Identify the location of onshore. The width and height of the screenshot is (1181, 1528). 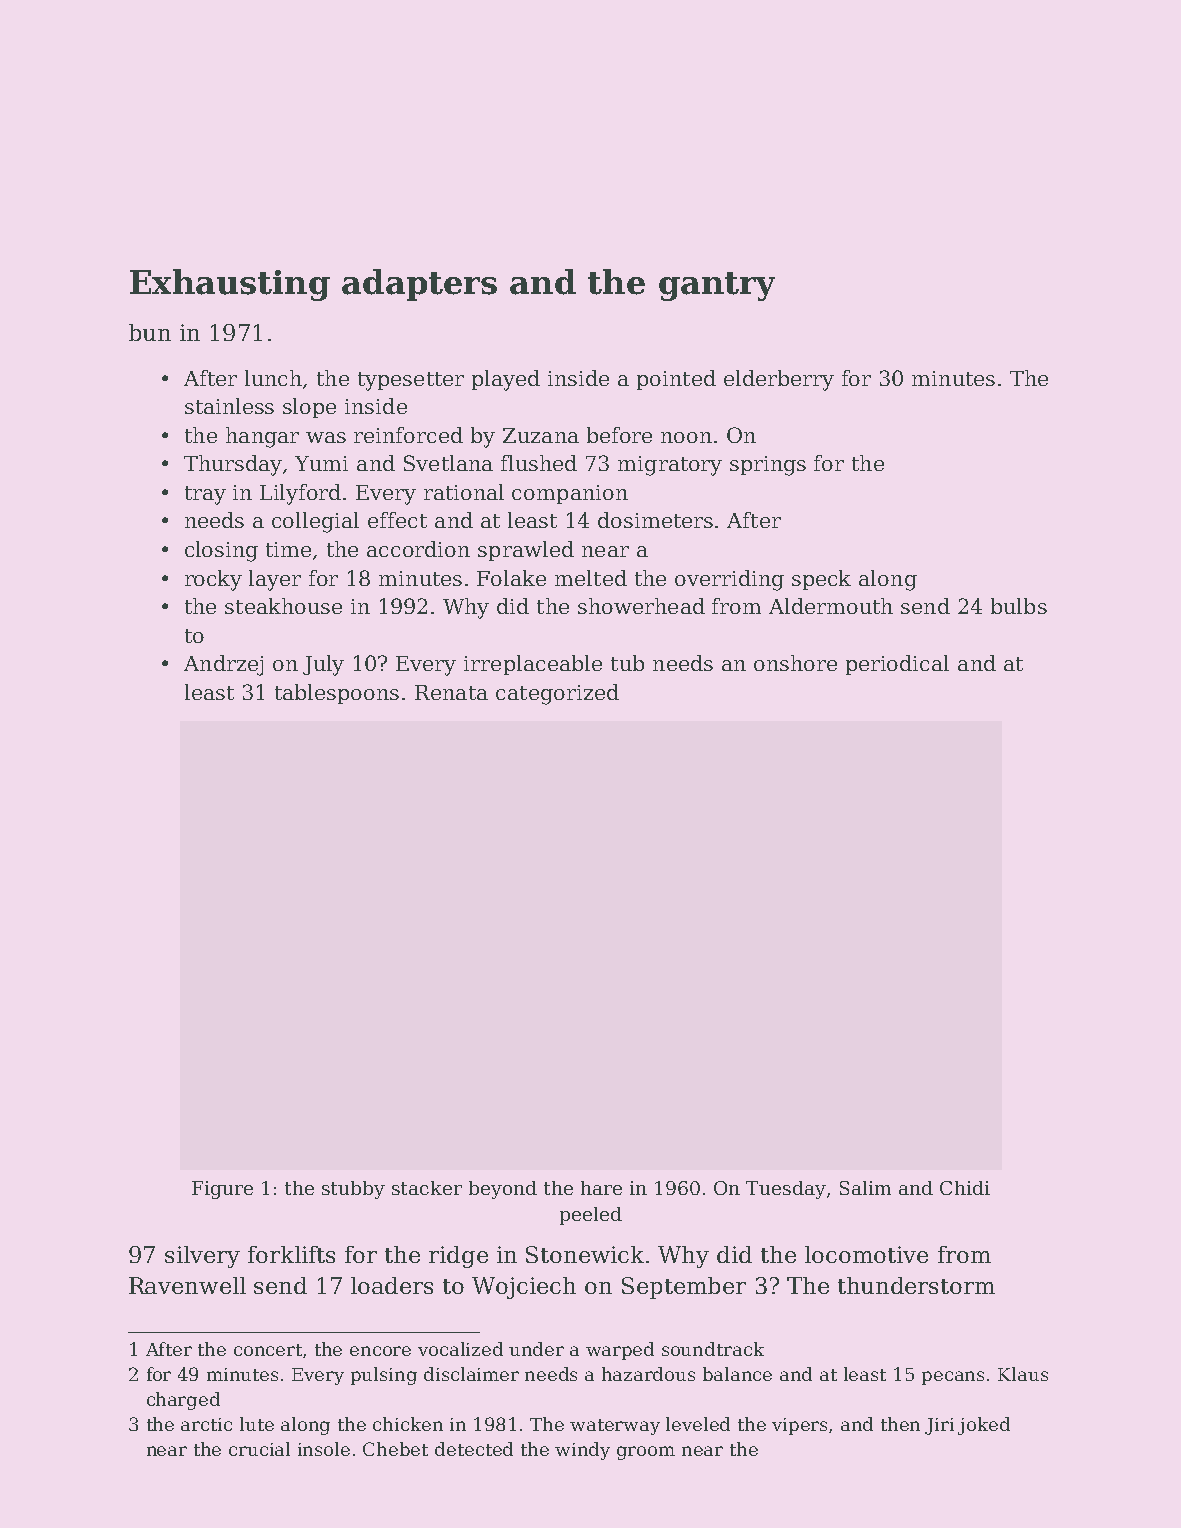
(795, 663).
